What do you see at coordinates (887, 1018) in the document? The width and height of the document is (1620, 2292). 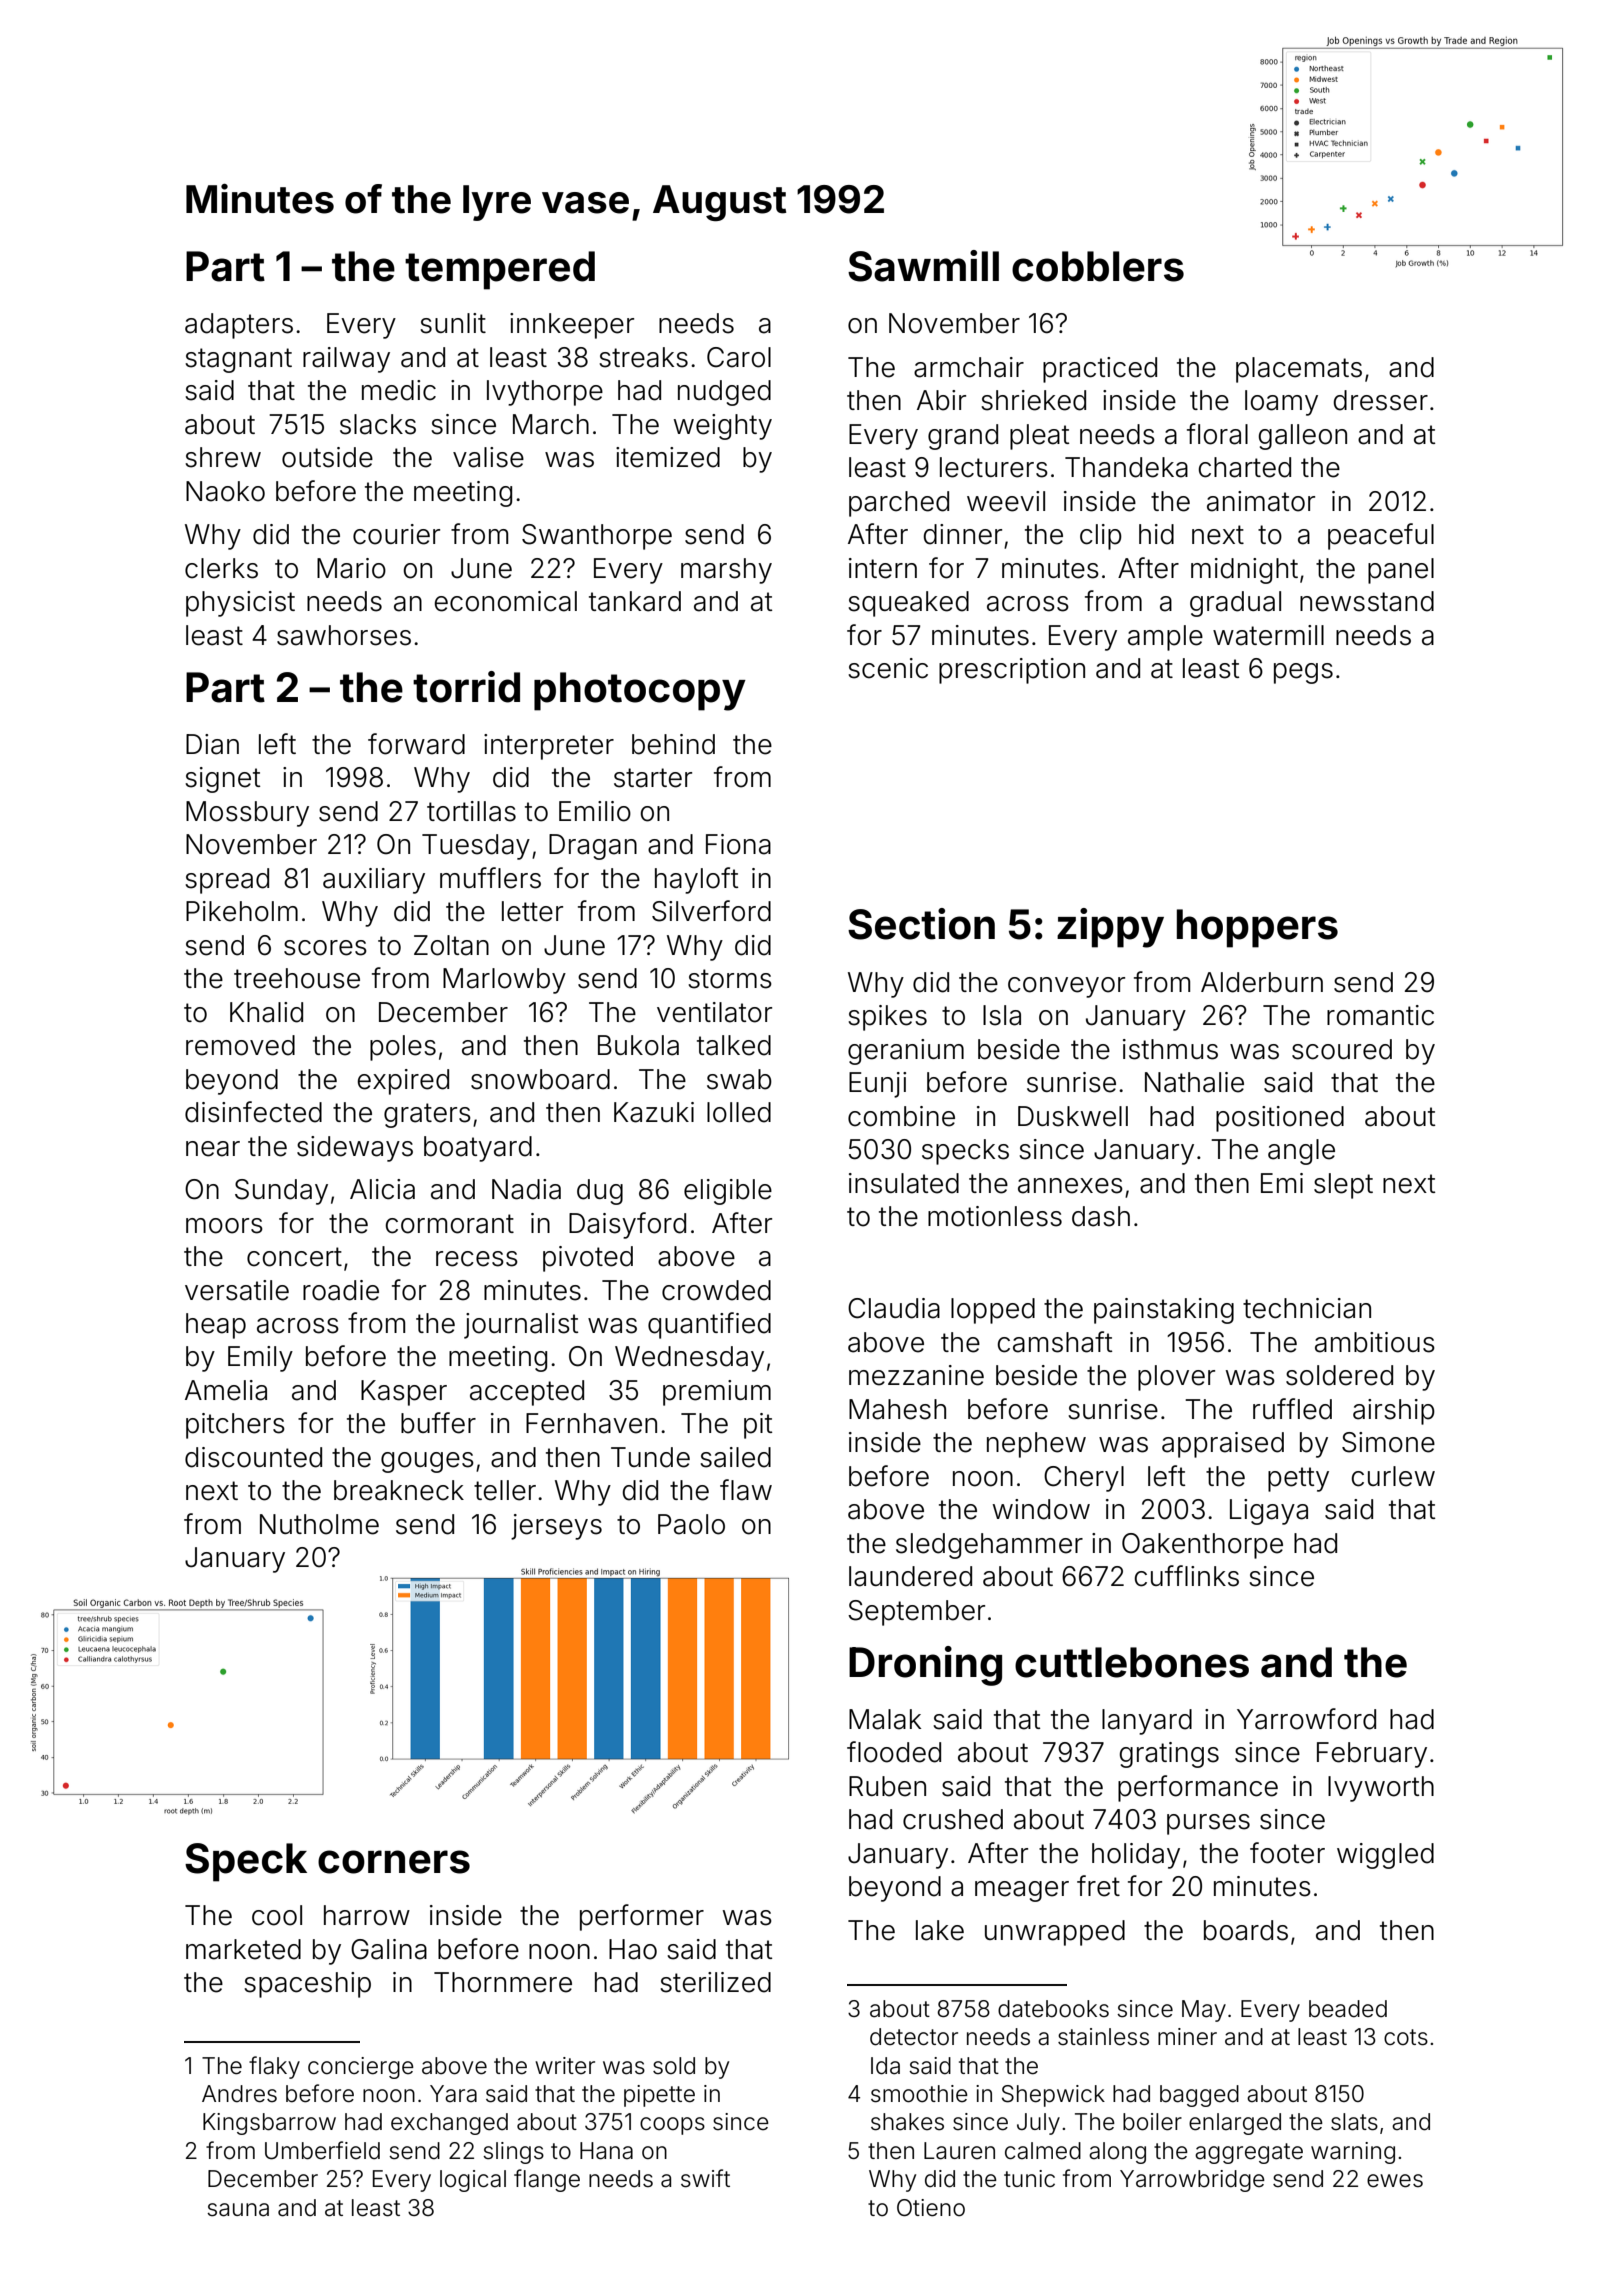 I see `spikes` at bounding box center [887, 1018].
